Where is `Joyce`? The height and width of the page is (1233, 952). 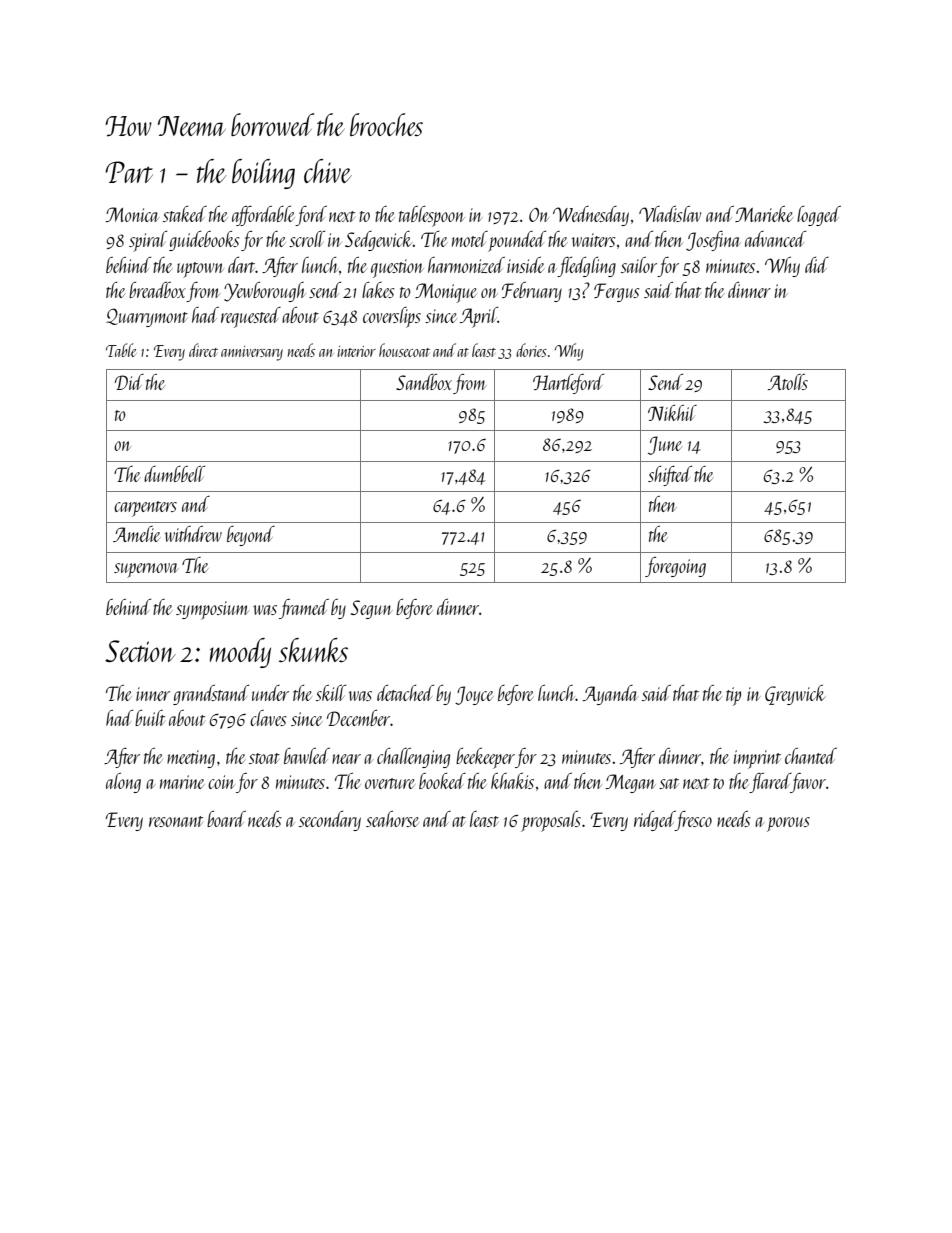
Joyce is located at coordinates (474, 695).
